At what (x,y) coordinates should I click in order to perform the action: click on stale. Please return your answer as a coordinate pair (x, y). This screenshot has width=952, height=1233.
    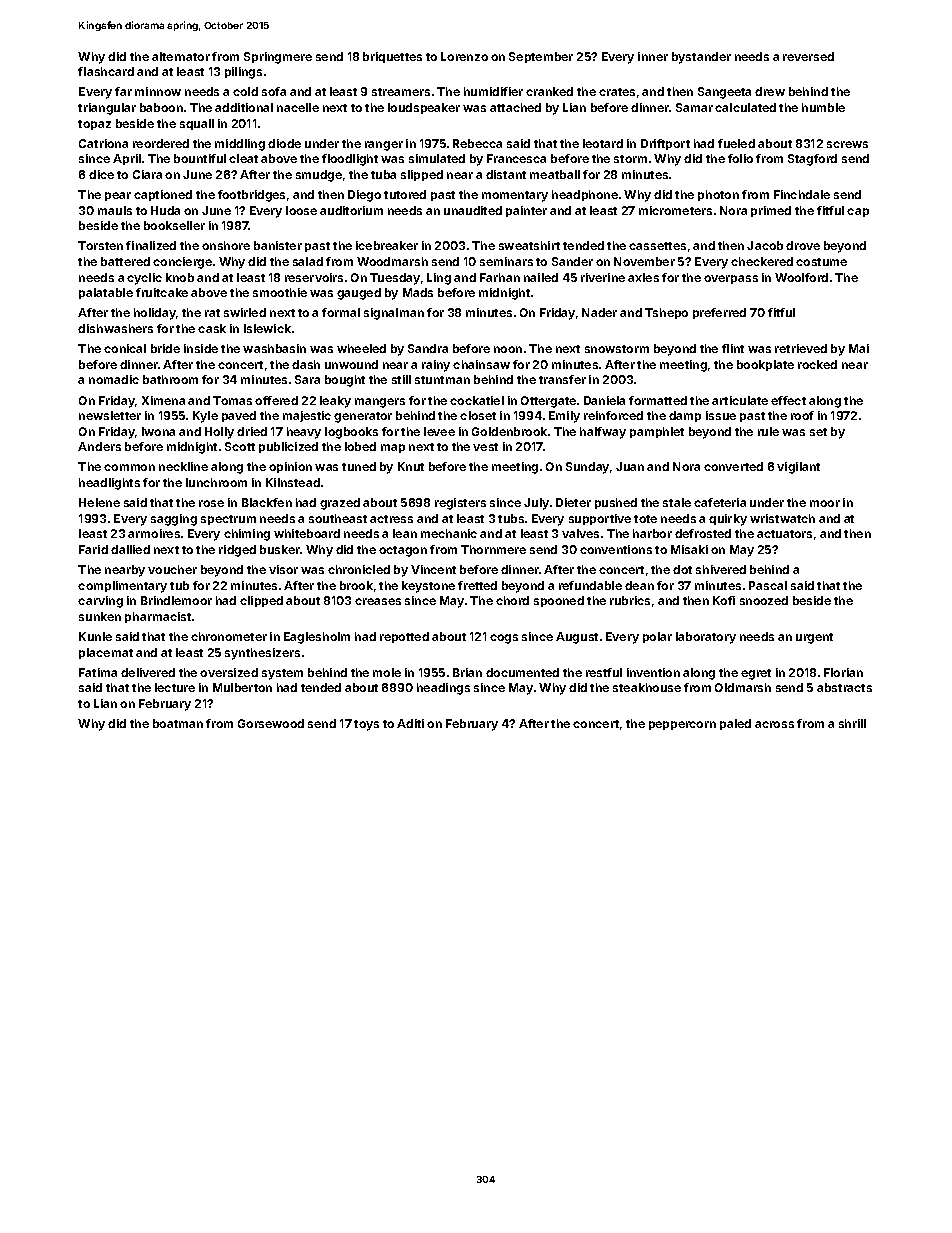
    Looking at the image, I should click on (677, 502).
